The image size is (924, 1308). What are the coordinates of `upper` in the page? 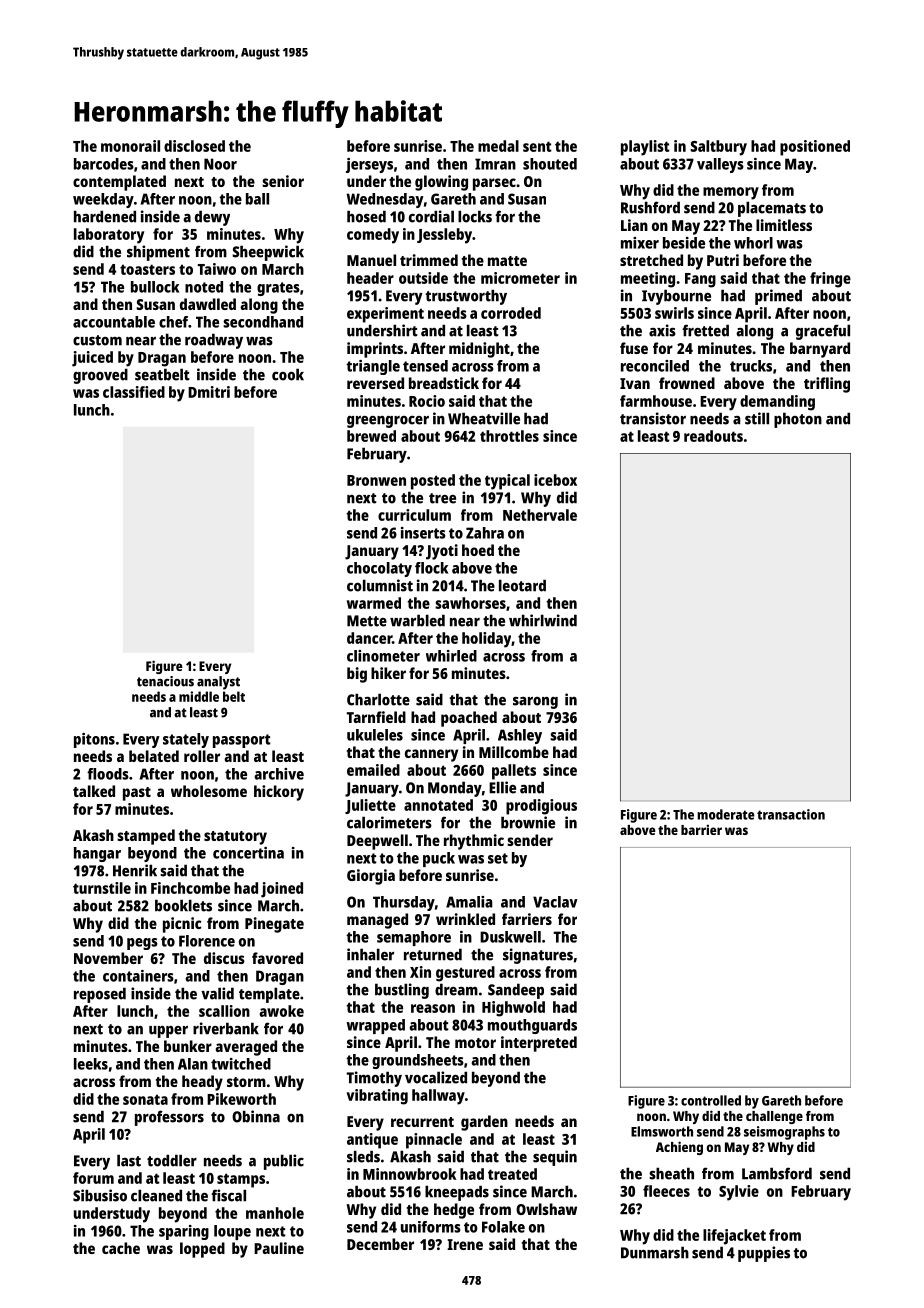 It's located at (168, 1032).
